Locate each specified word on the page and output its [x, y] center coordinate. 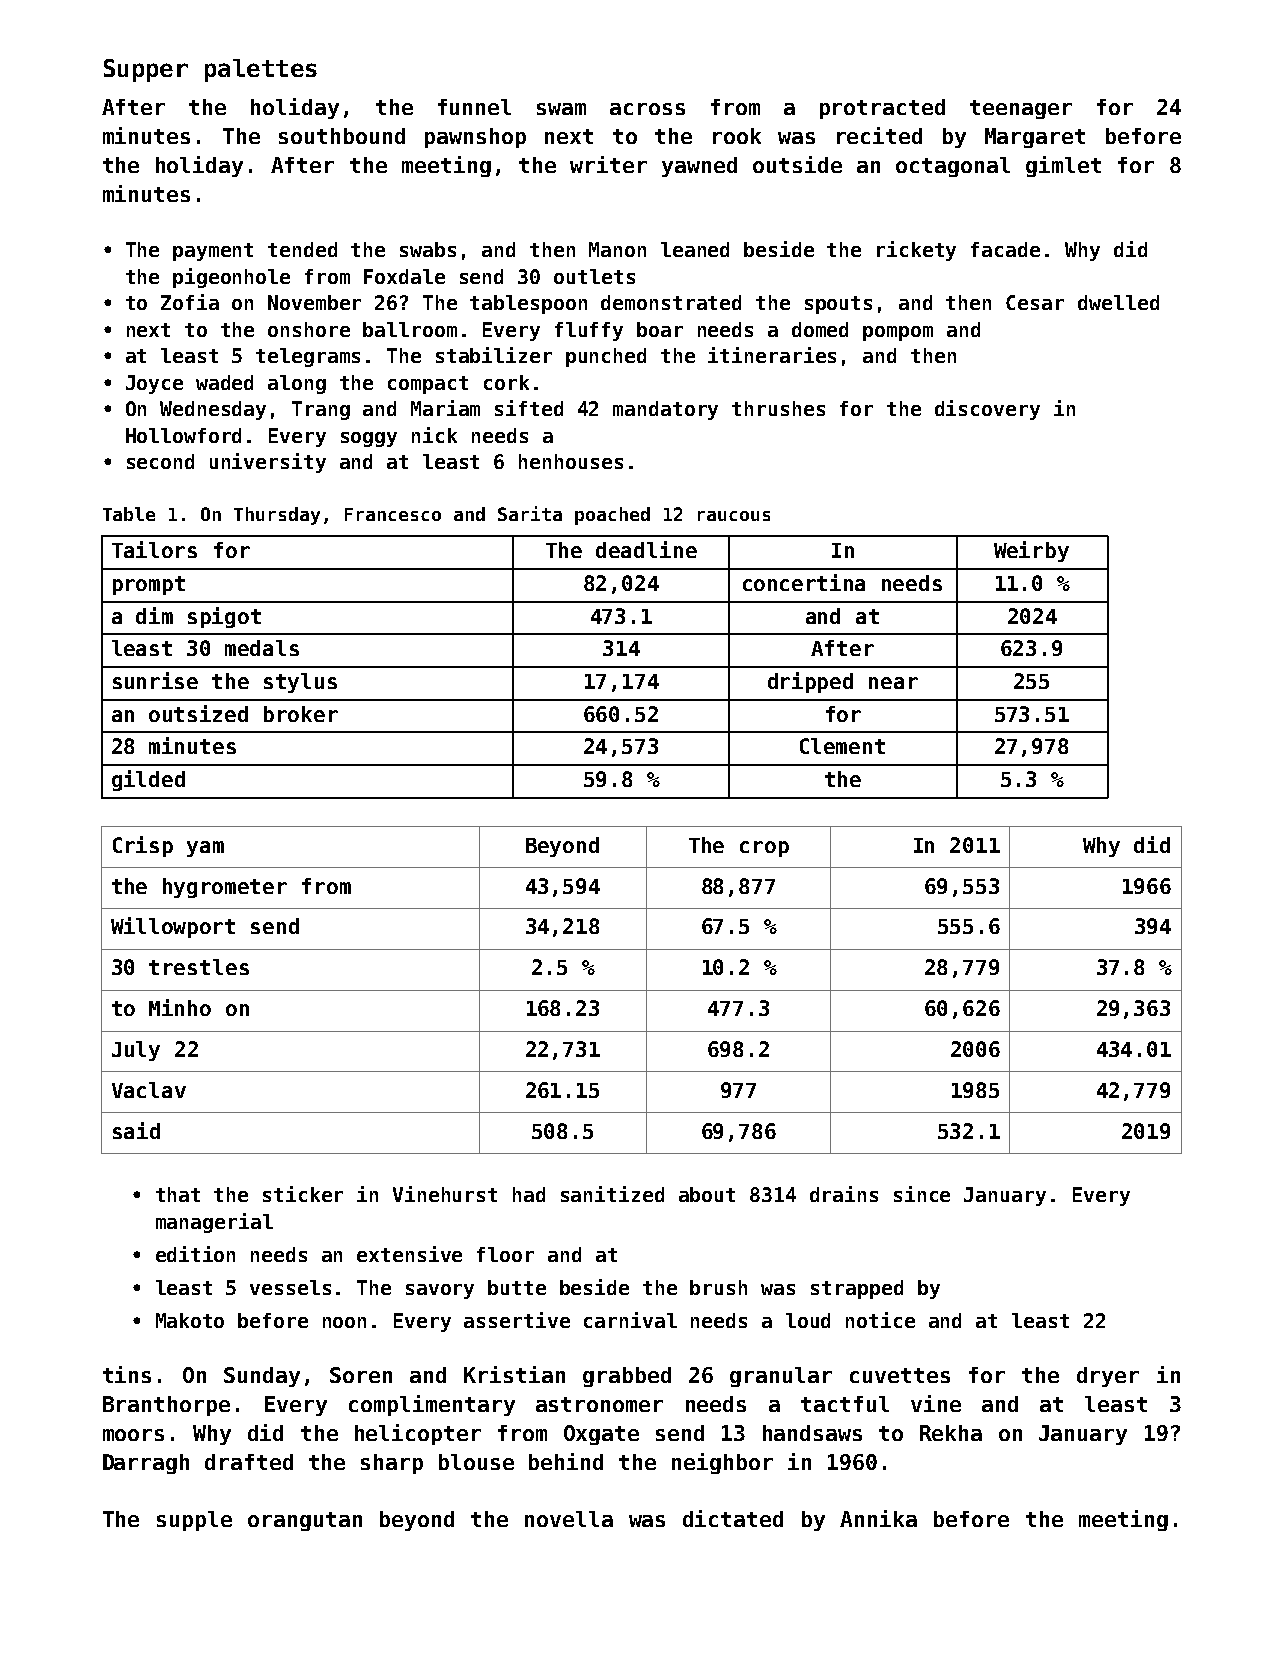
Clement [842, 746]
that [178, 1194]
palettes [261, 70]
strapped [857, 1289]
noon [344, 1322]
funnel [474, 107]
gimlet [1063, 166]
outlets [594, 276]
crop [764, 849]
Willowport [173, 927]
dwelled [1118, 302]
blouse [476, 1462]
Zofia [190, 302]
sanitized [612, 1194]
